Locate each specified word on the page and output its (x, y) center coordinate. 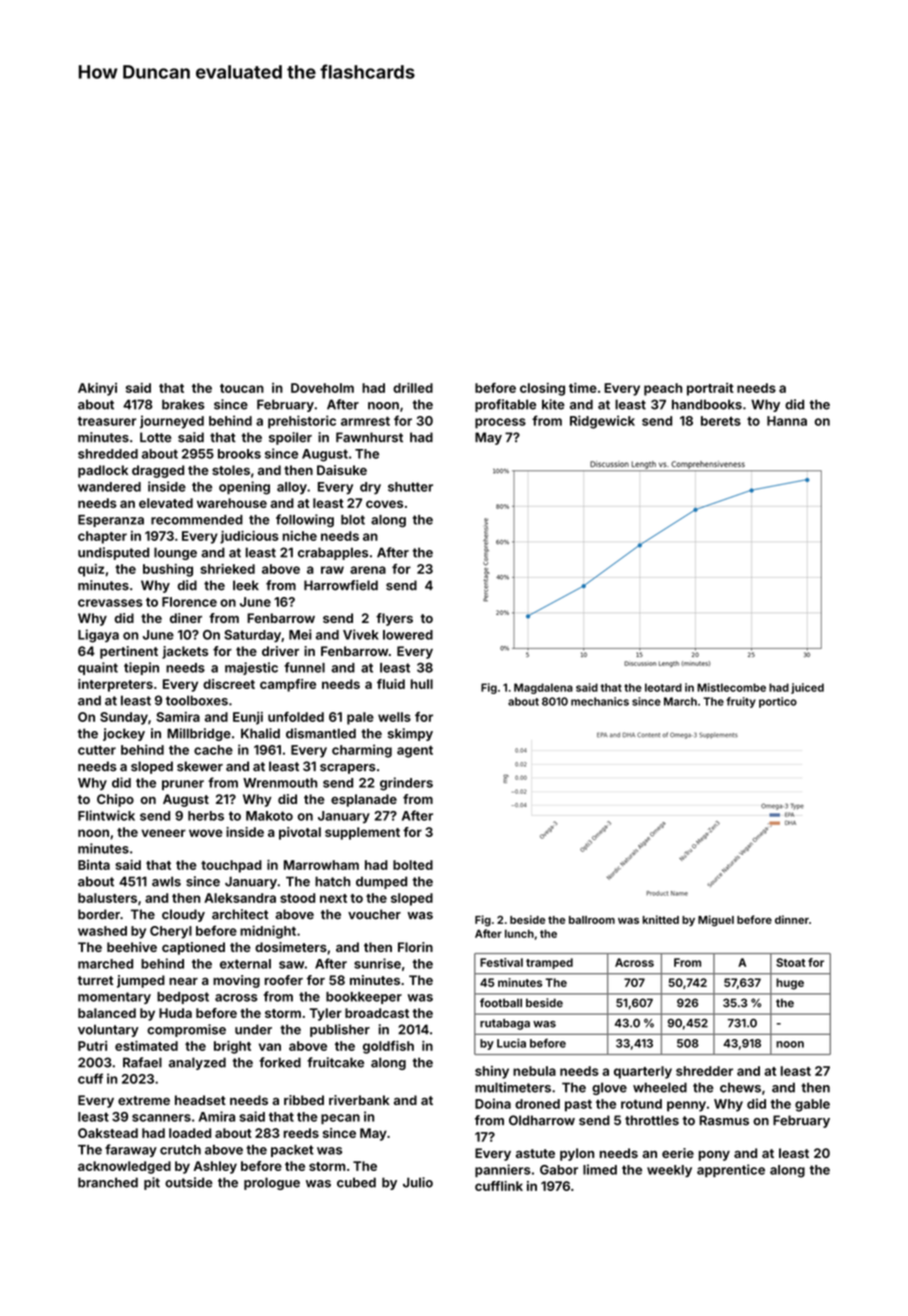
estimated (146, 1046)
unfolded (296, 717)
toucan (242, 388)
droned (537, 1104)
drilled (413, 388)
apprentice (731, 1170)
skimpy (410, 734)
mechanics (600, 701)
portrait (710, 389)
